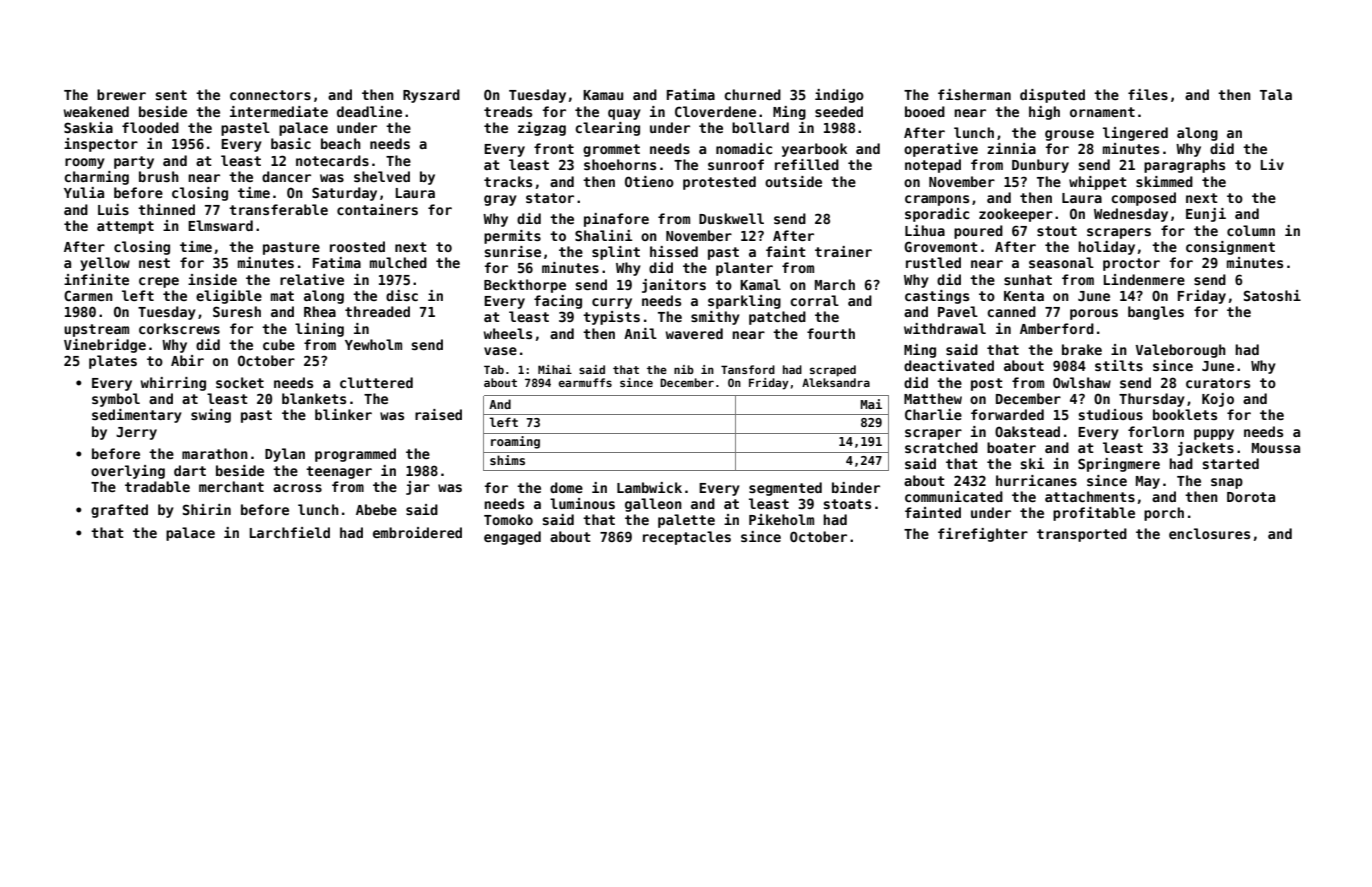 The image size is (1372, 887). What do you see at coordinates (312, 279) in the screenshot?
I see `relative` at bounding box center [312, 279].
